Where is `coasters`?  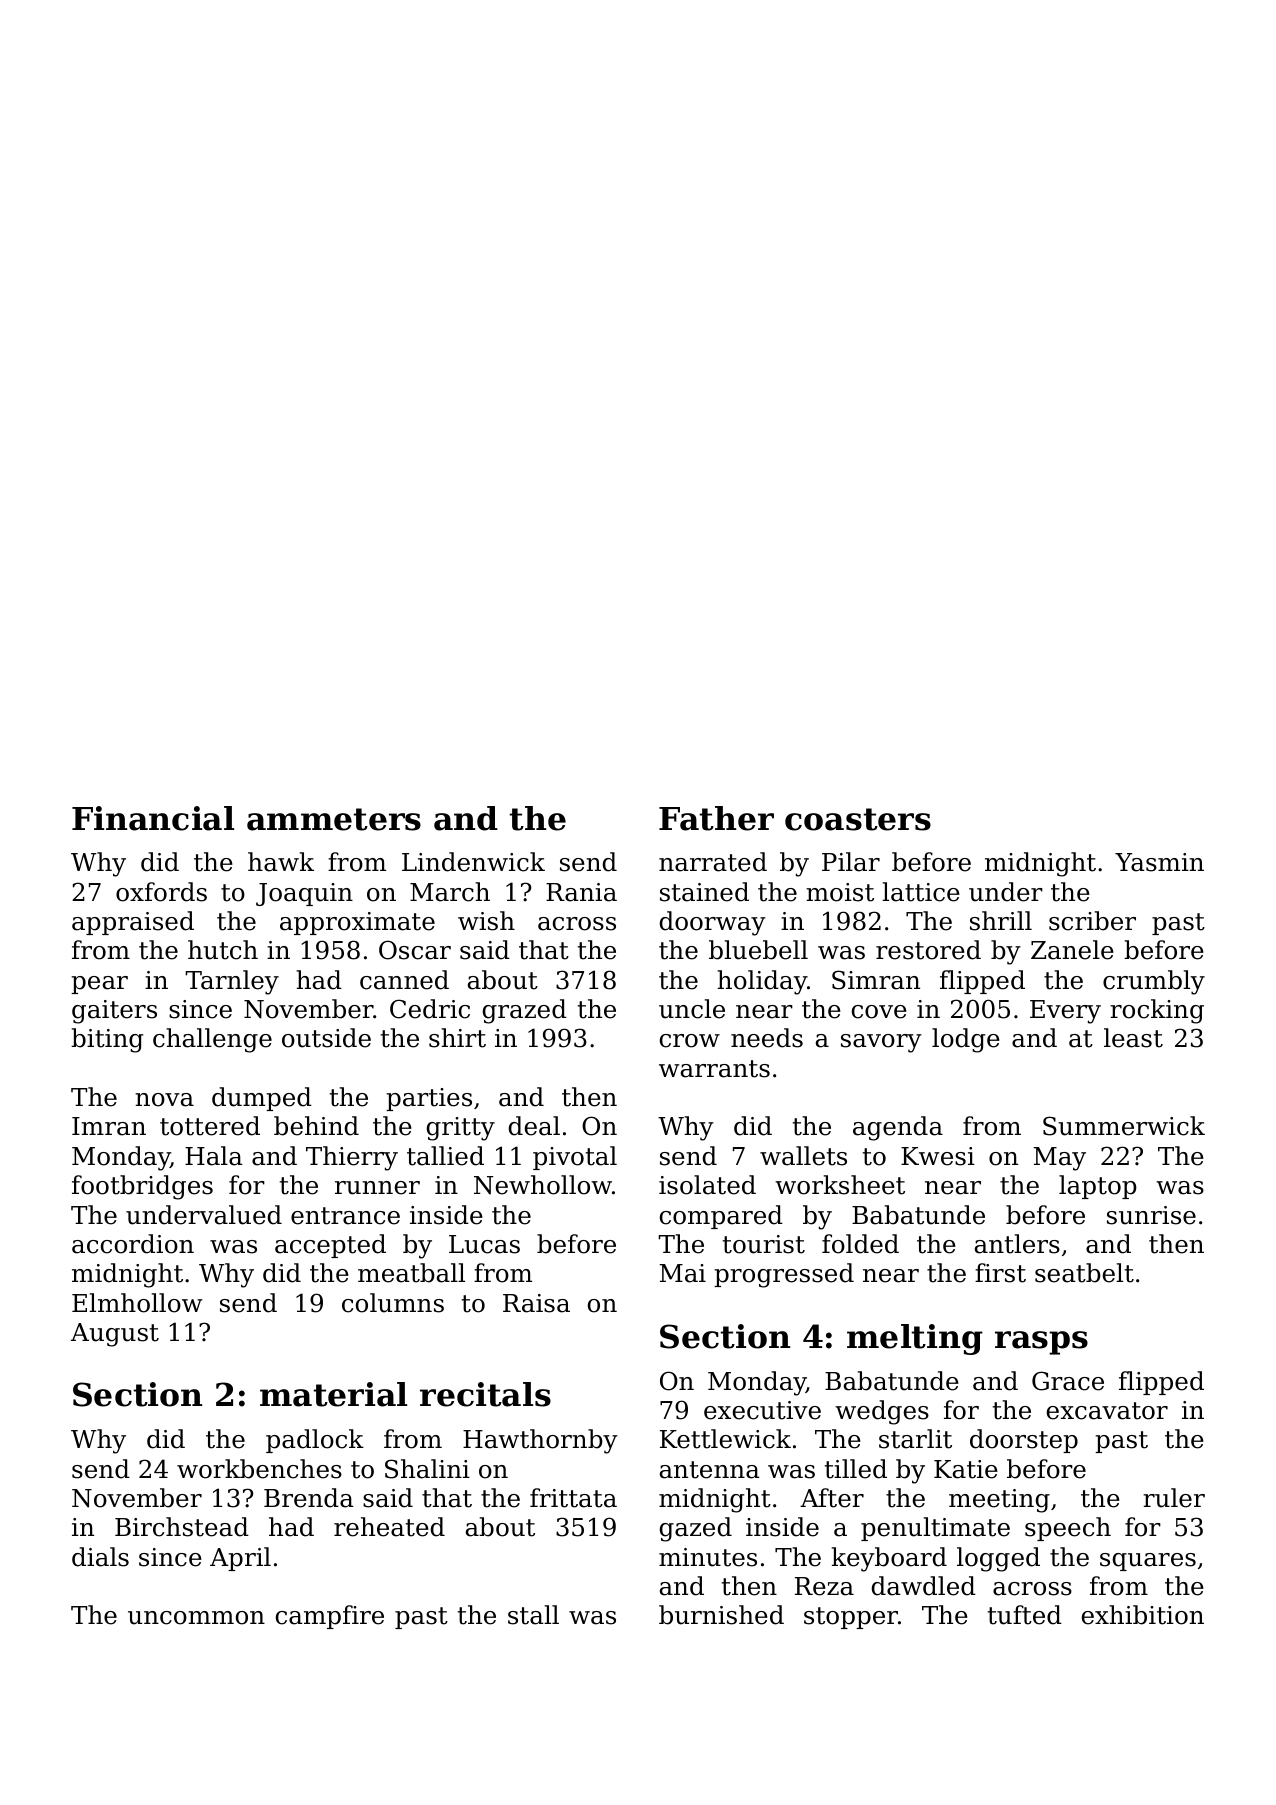
coasters is located at coordinates (858, 819).
